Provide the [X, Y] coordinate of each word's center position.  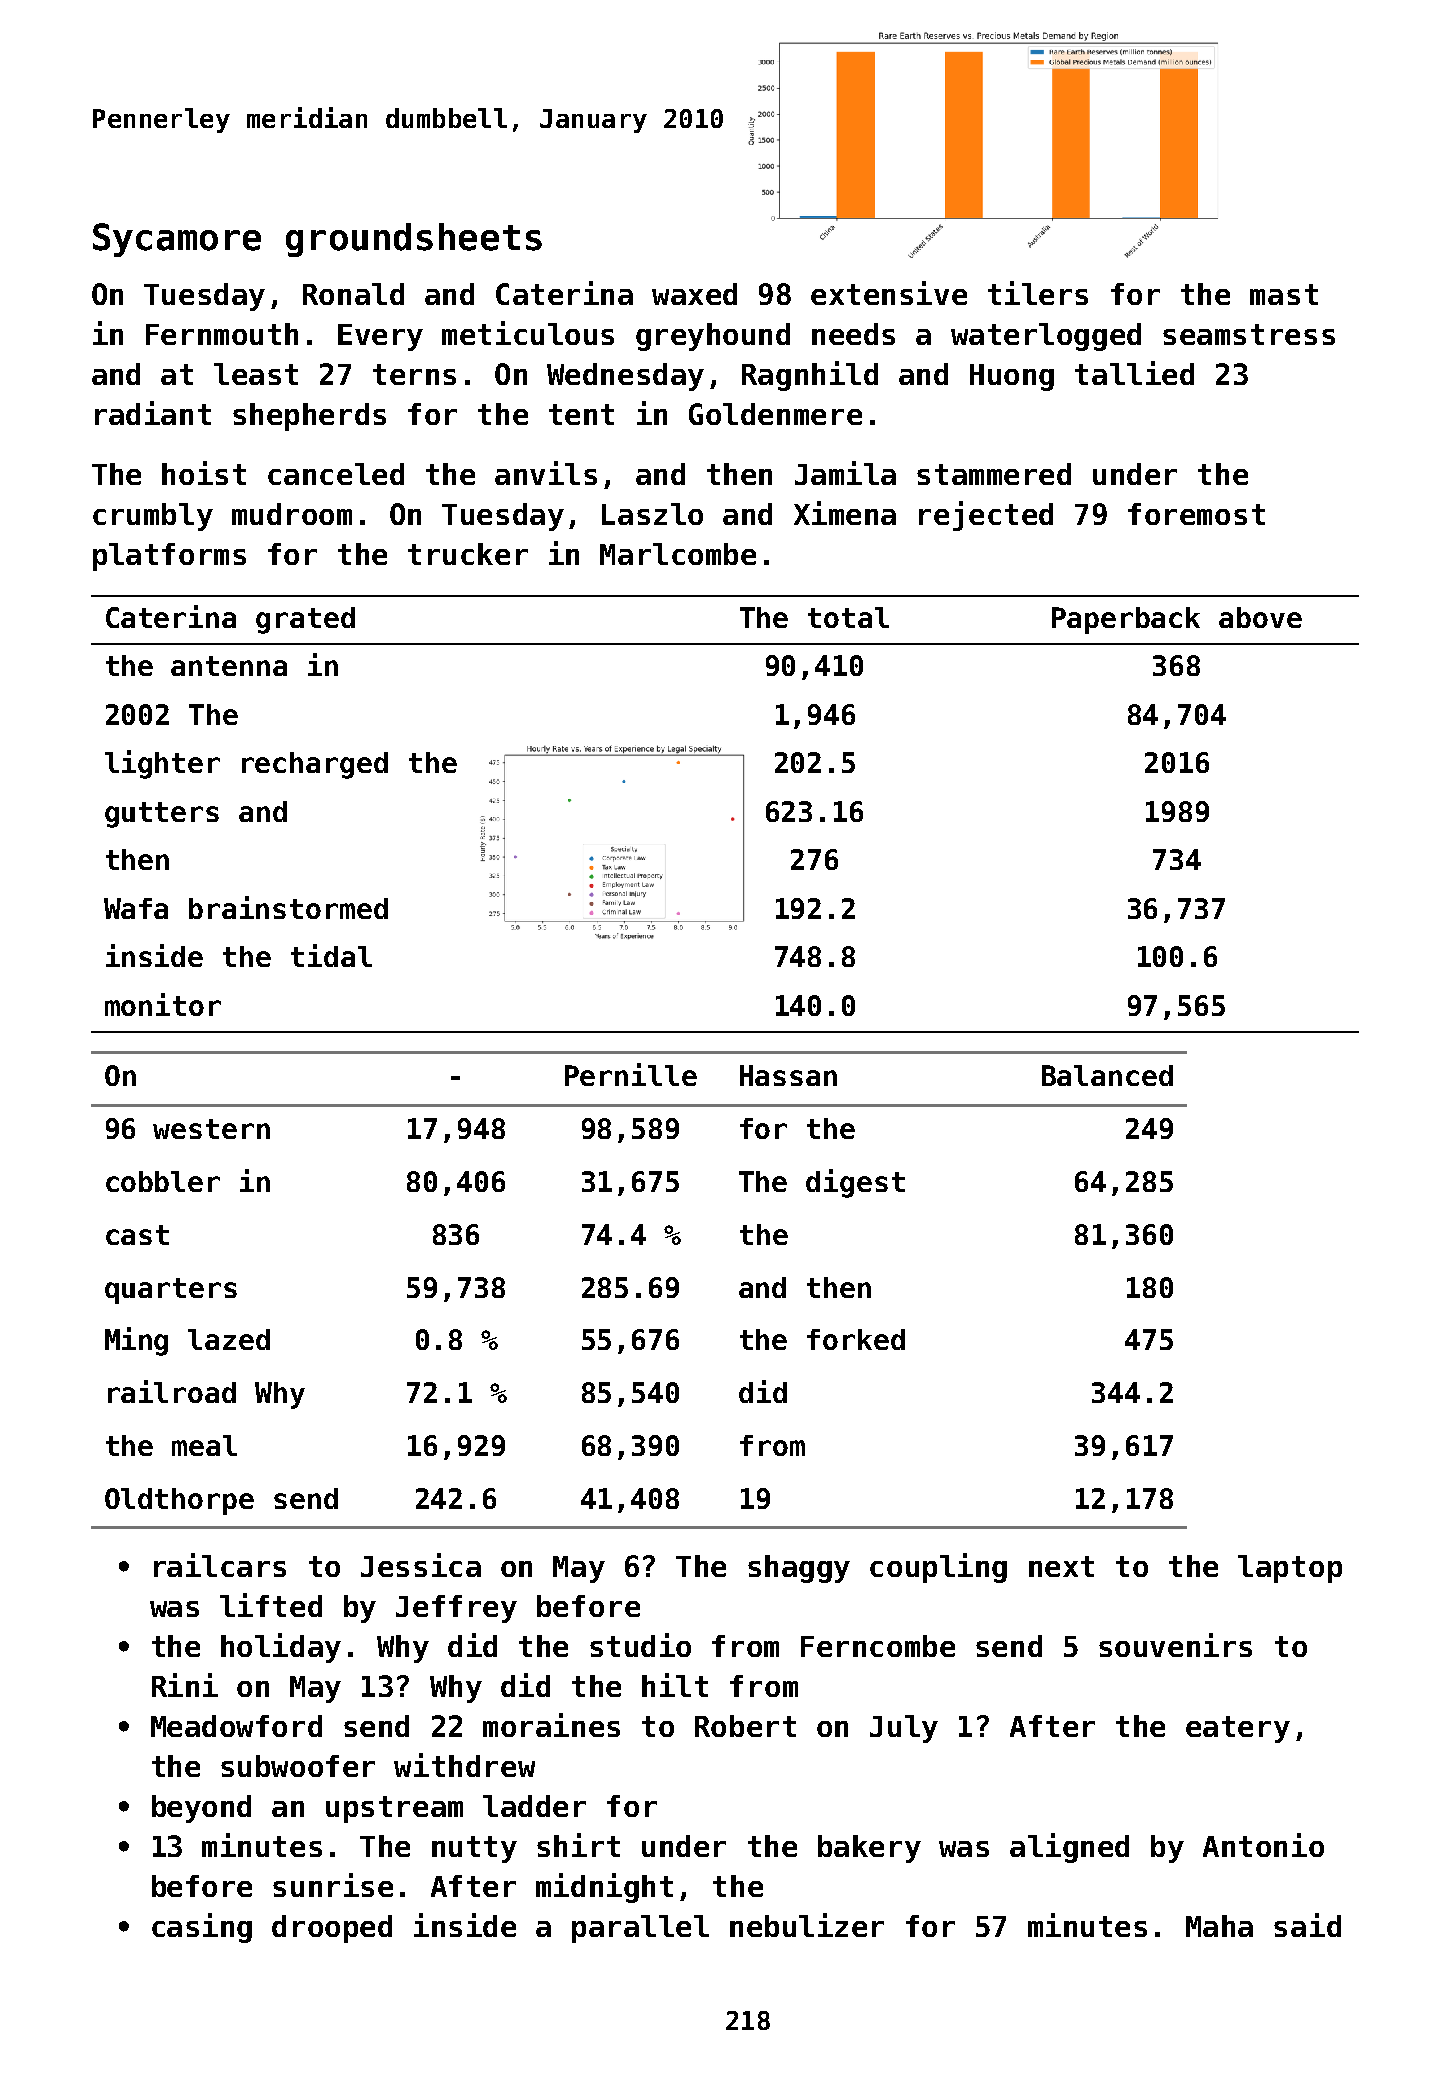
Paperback [1126, 620]
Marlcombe [678, 554]
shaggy [799, 1569]
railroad [172, 1391]
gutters [162, 815]
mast [1284, 294]
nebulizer [807, 1925]
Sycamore [177, 240]
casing [202, 1928]
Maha [1219, 1926]
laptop [1290, 1569]
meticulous [528, 333]
